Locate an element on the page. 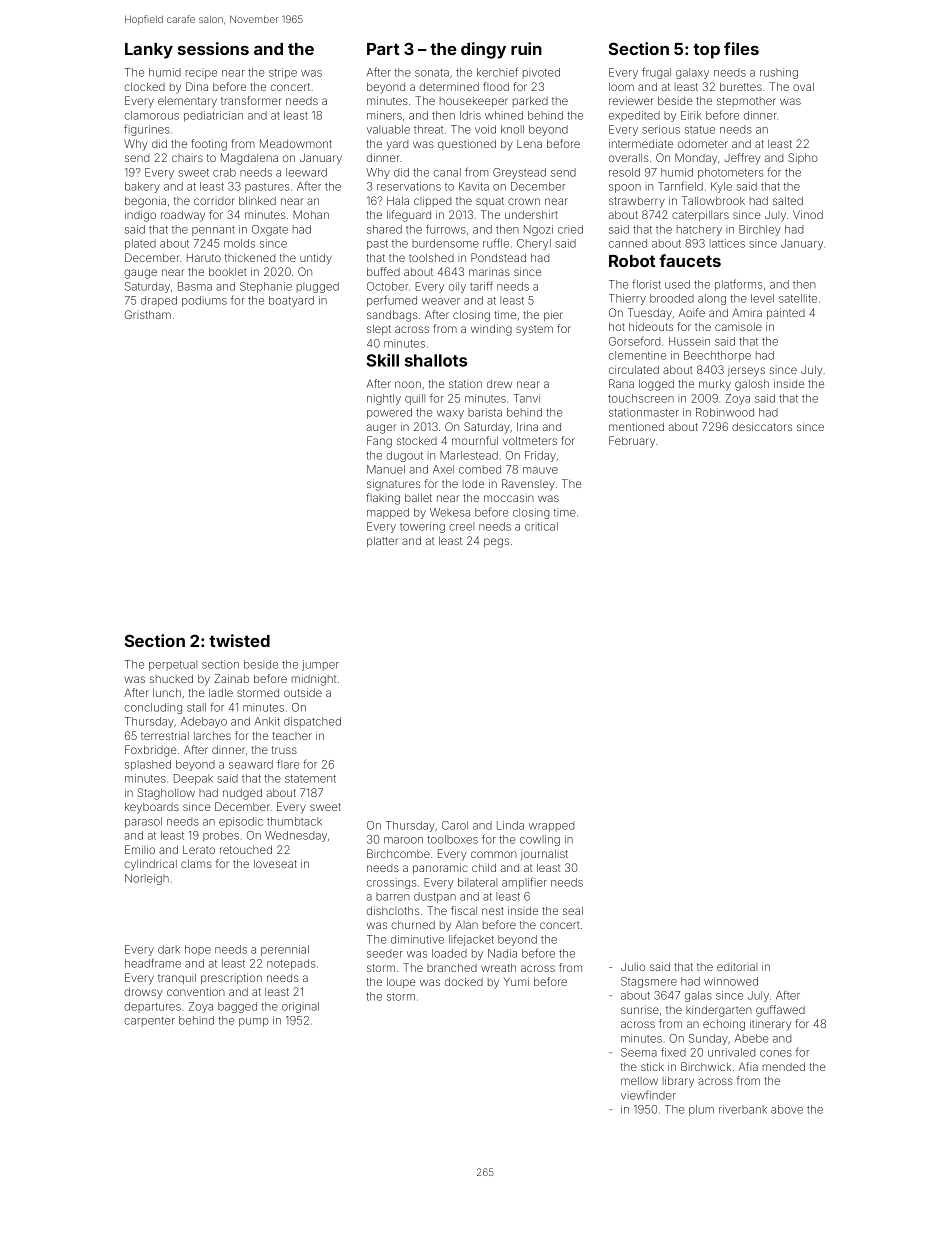  pegs is located at coordinates (496, 543).
